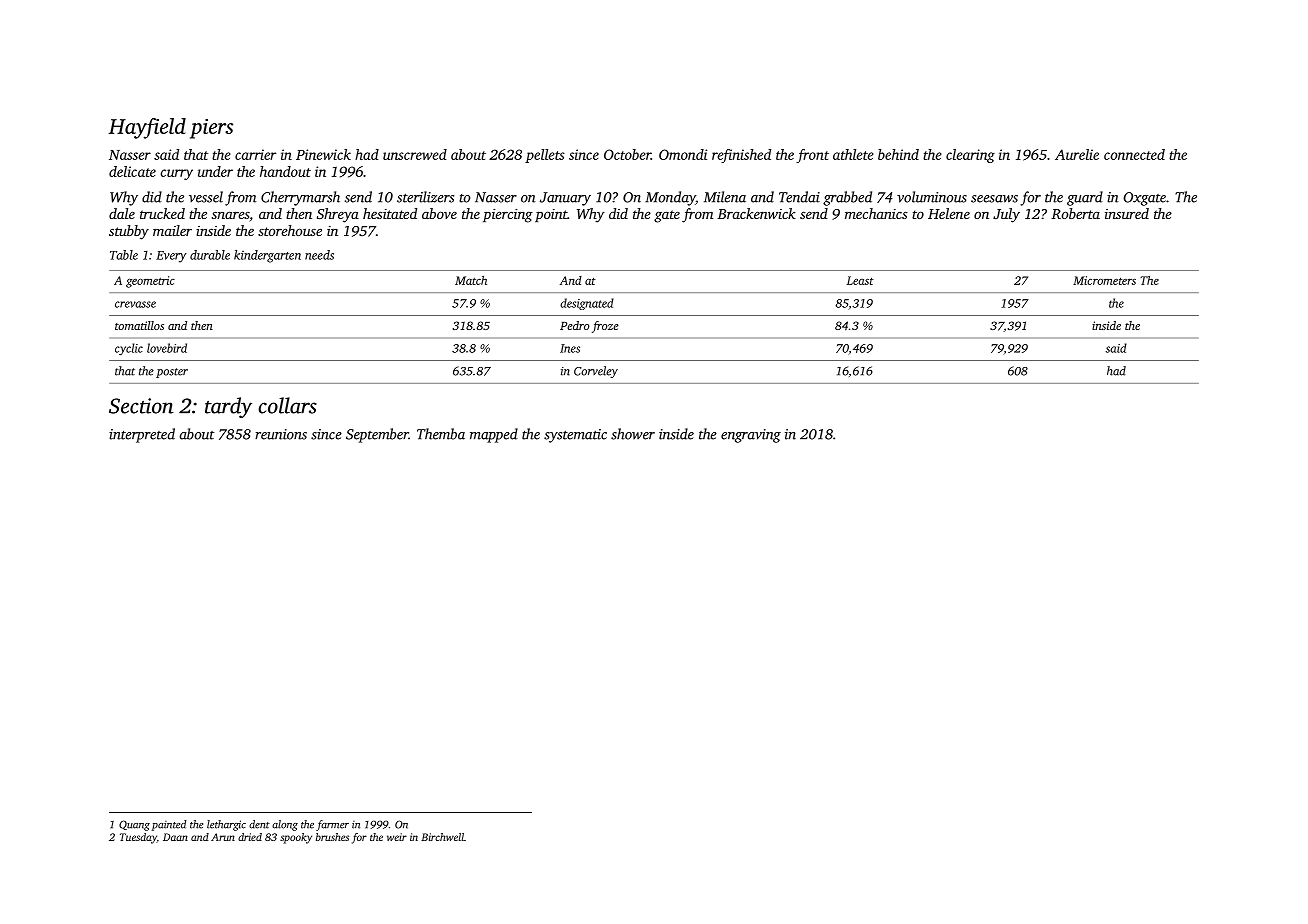  What do you see at coordinates (751, 436) in the screenshot?
I see `engraving` at bounding box center [751, 436].
